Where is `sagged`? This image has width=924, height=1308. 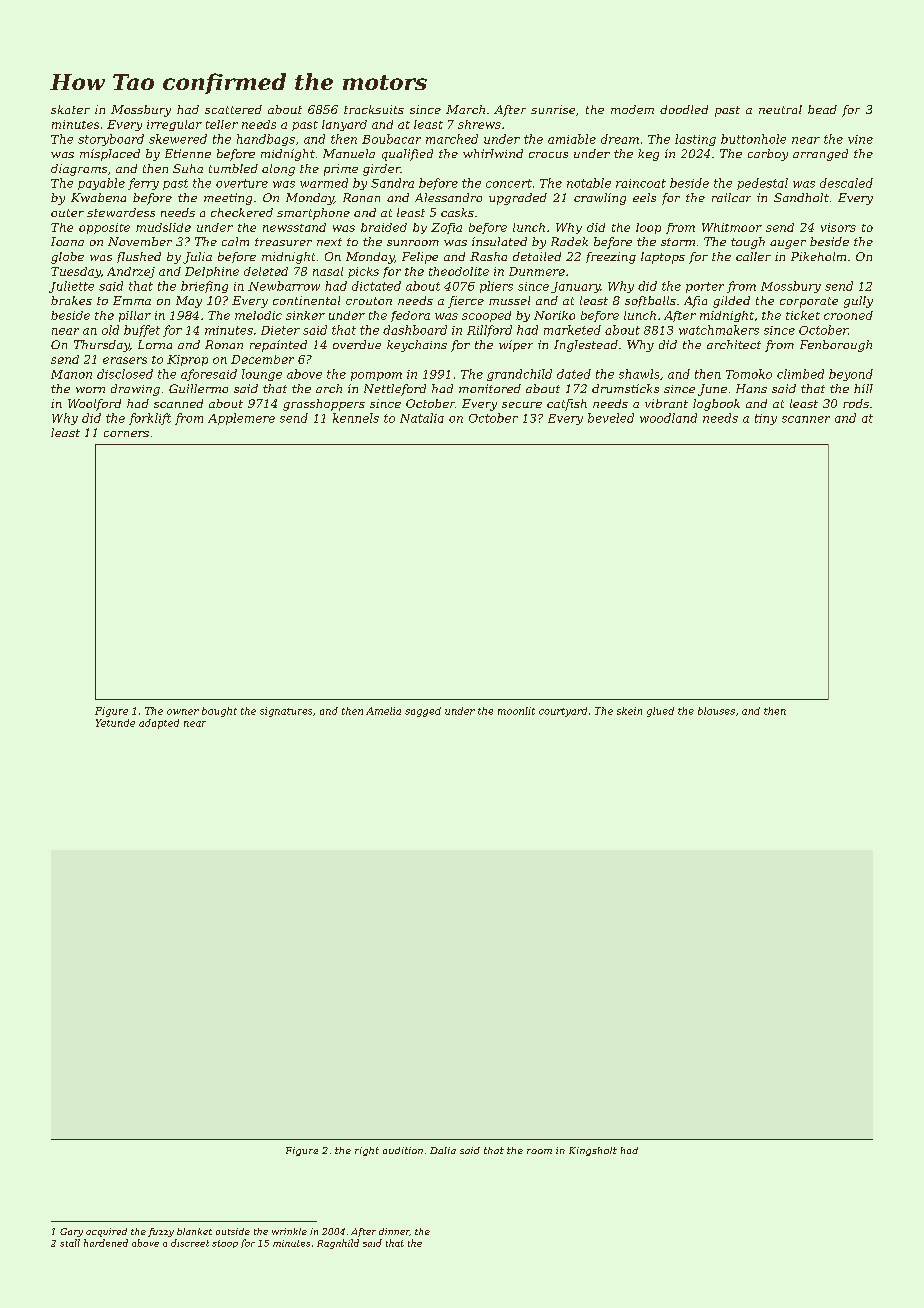 sagged is located at coordinates (423, 712).
